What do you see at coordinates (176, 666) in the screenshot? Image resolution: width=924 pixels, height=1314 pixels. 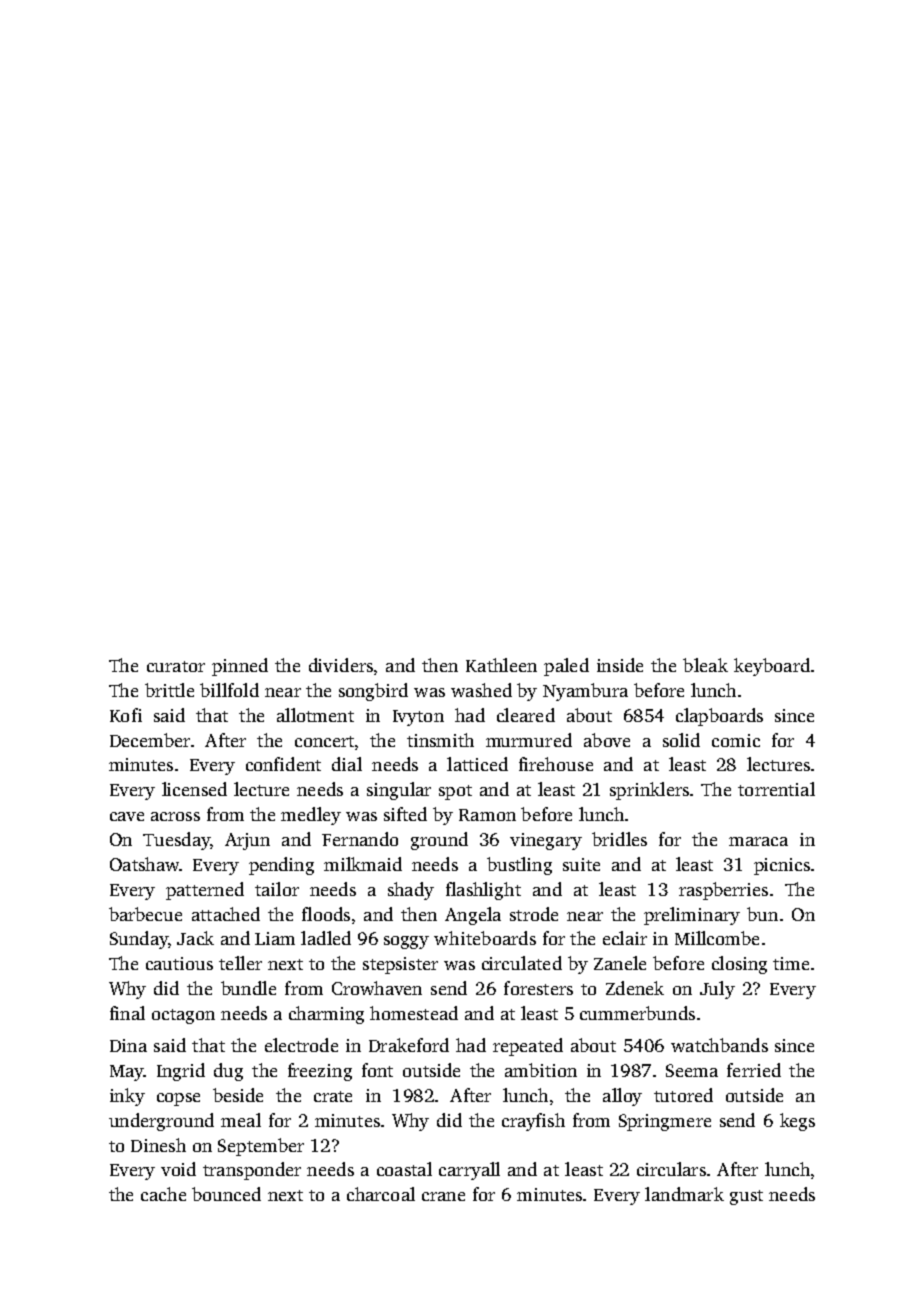 I see `curator` at bounding box center [176, 666].
